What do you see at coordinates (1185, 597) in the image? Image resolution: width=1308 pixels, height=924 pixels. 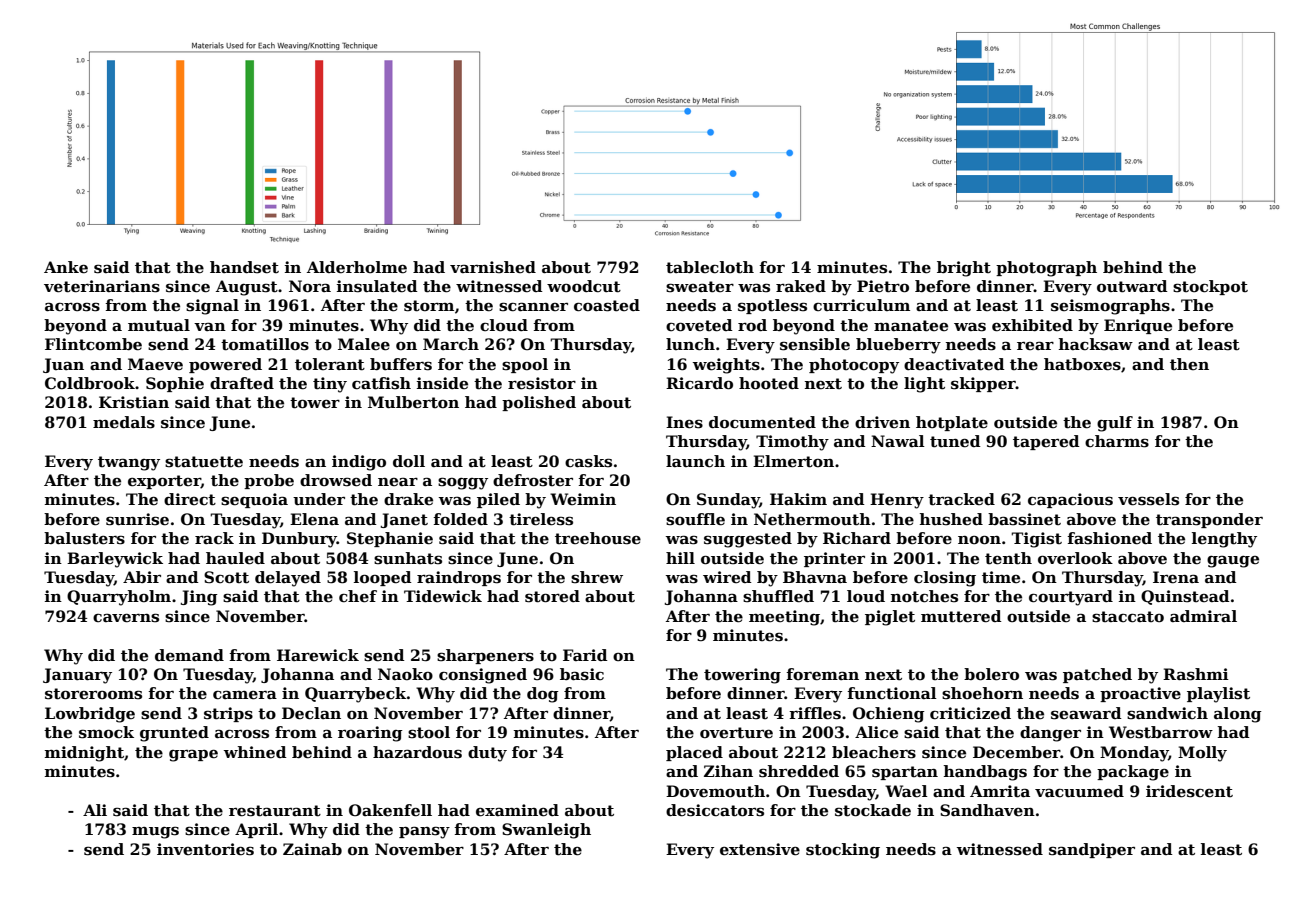 I see `Quinstead` at bounding box center [1185, 597].
